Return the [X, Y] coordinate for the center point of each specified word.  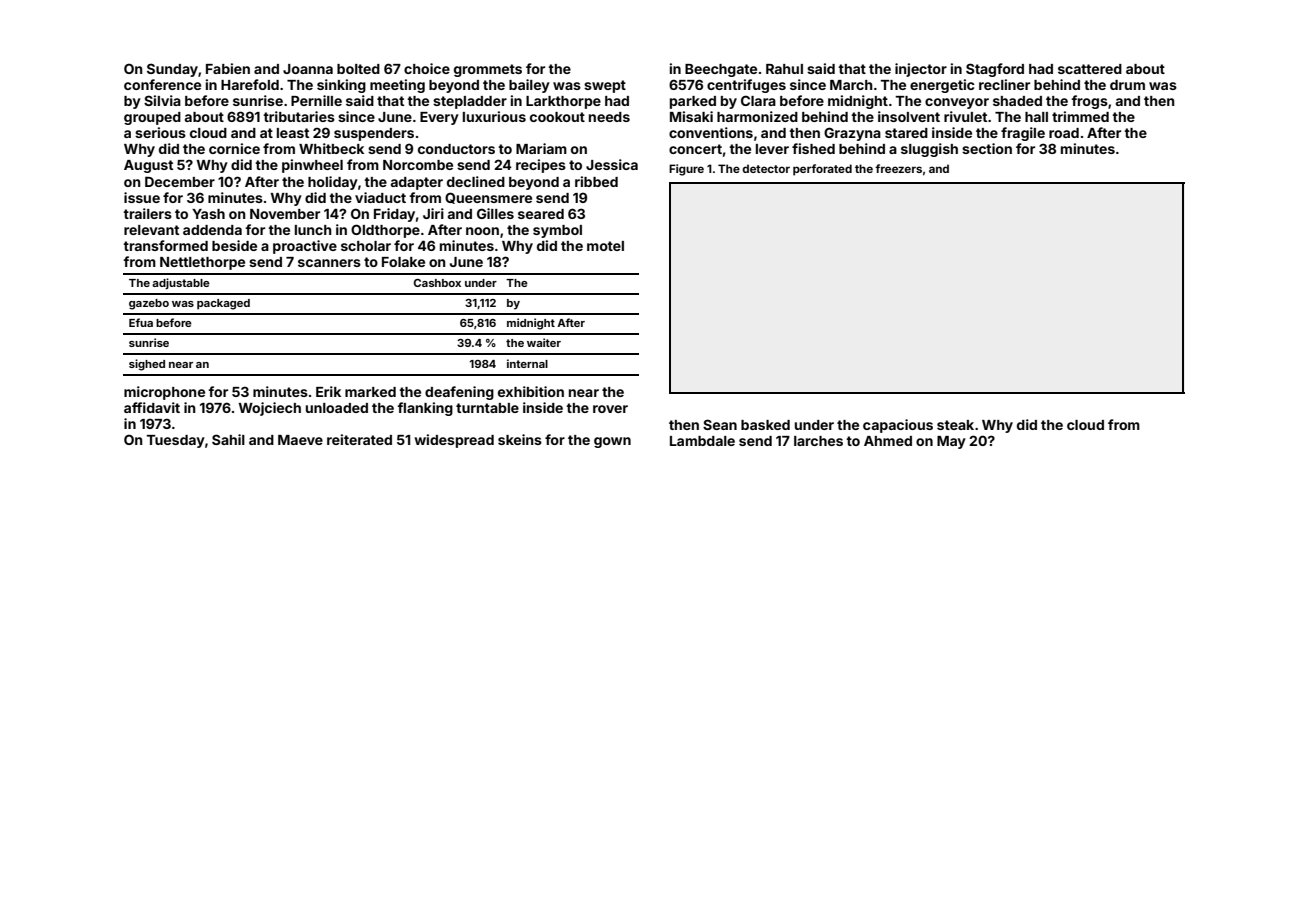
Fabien [228, 68]
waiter [544, 342]
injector [921, 70]
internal [527, 363]
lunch [313, 230]
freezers [898, 168]
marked [370, 392]
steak [955, 425]
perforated [822, 170]
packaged [223, 304]
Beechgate [721, 70]
